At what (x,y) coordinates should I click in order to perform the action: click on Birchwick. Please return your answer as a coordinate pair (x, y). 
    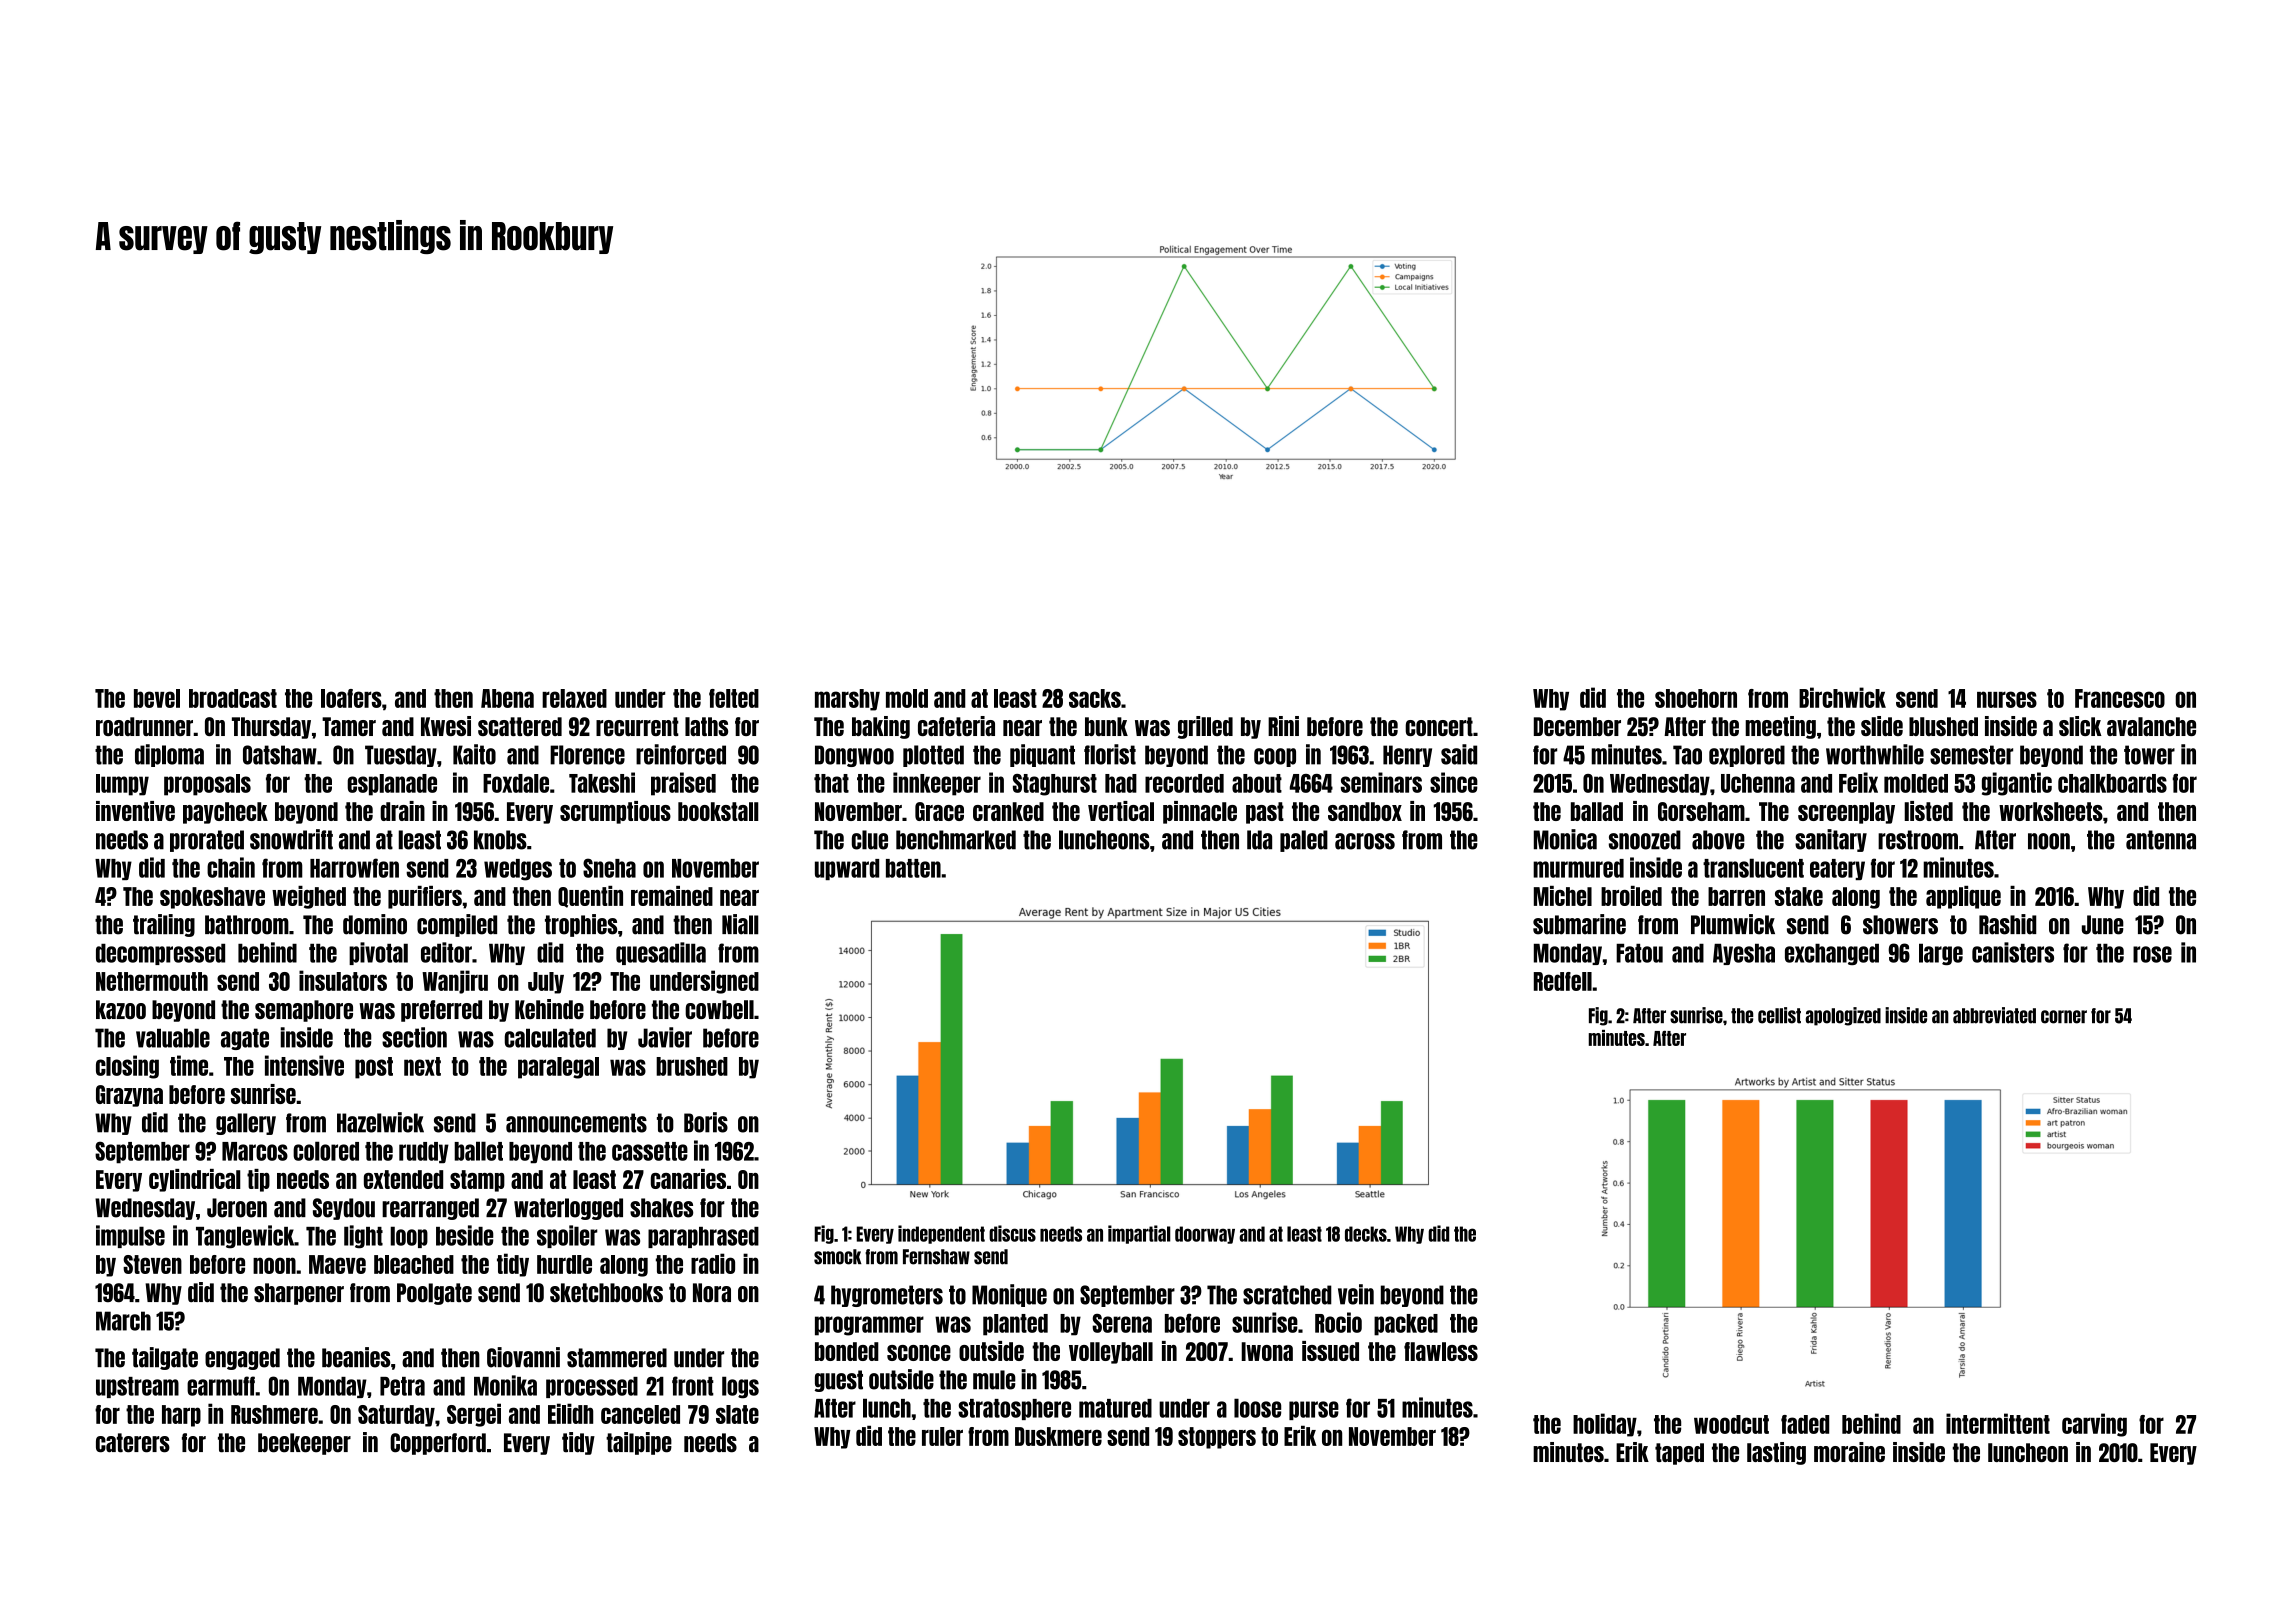
    Looking at the image, I should click on (1842, 697).
